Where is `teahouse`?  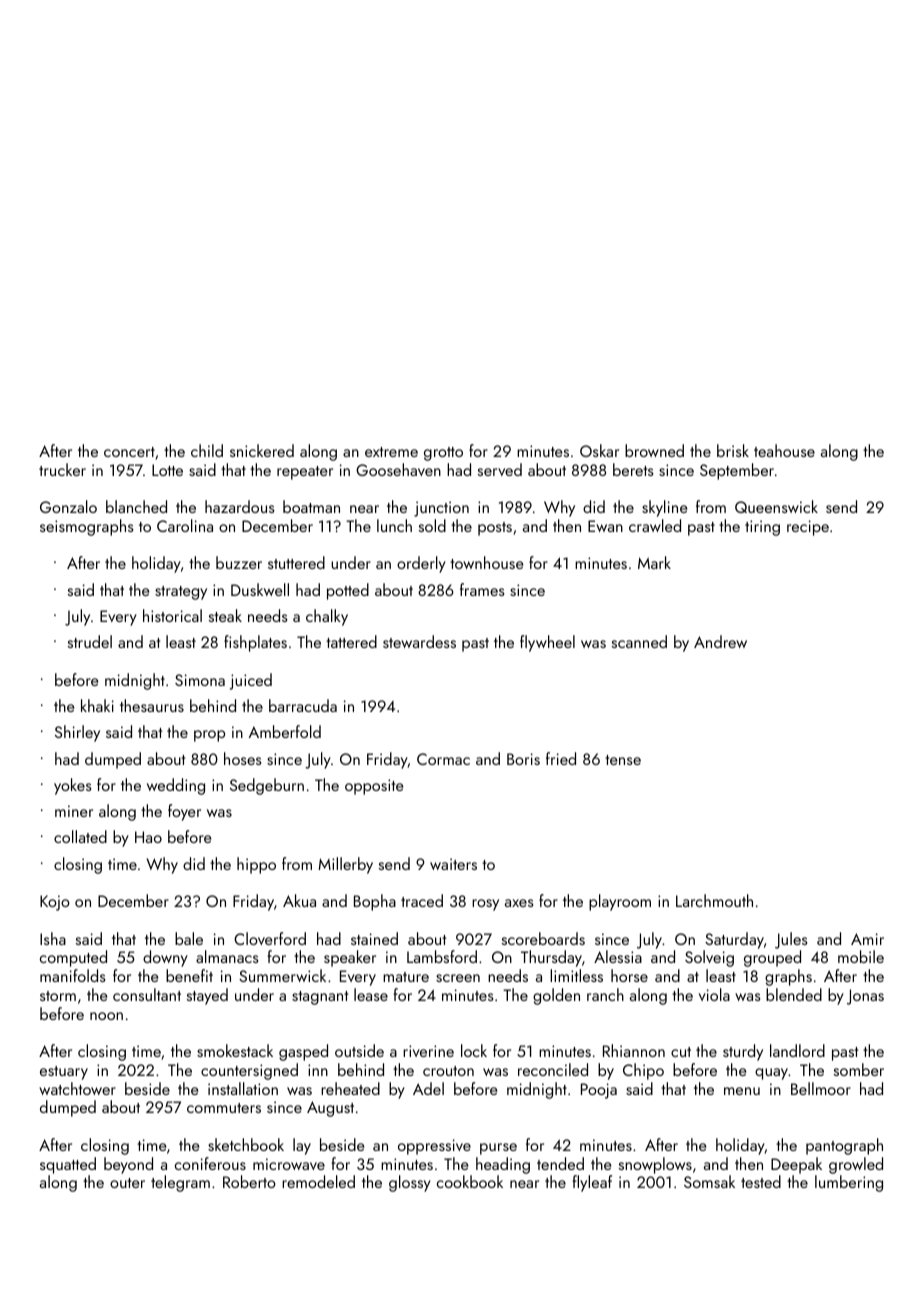 teahouse is located at coordinates (784, 450).
